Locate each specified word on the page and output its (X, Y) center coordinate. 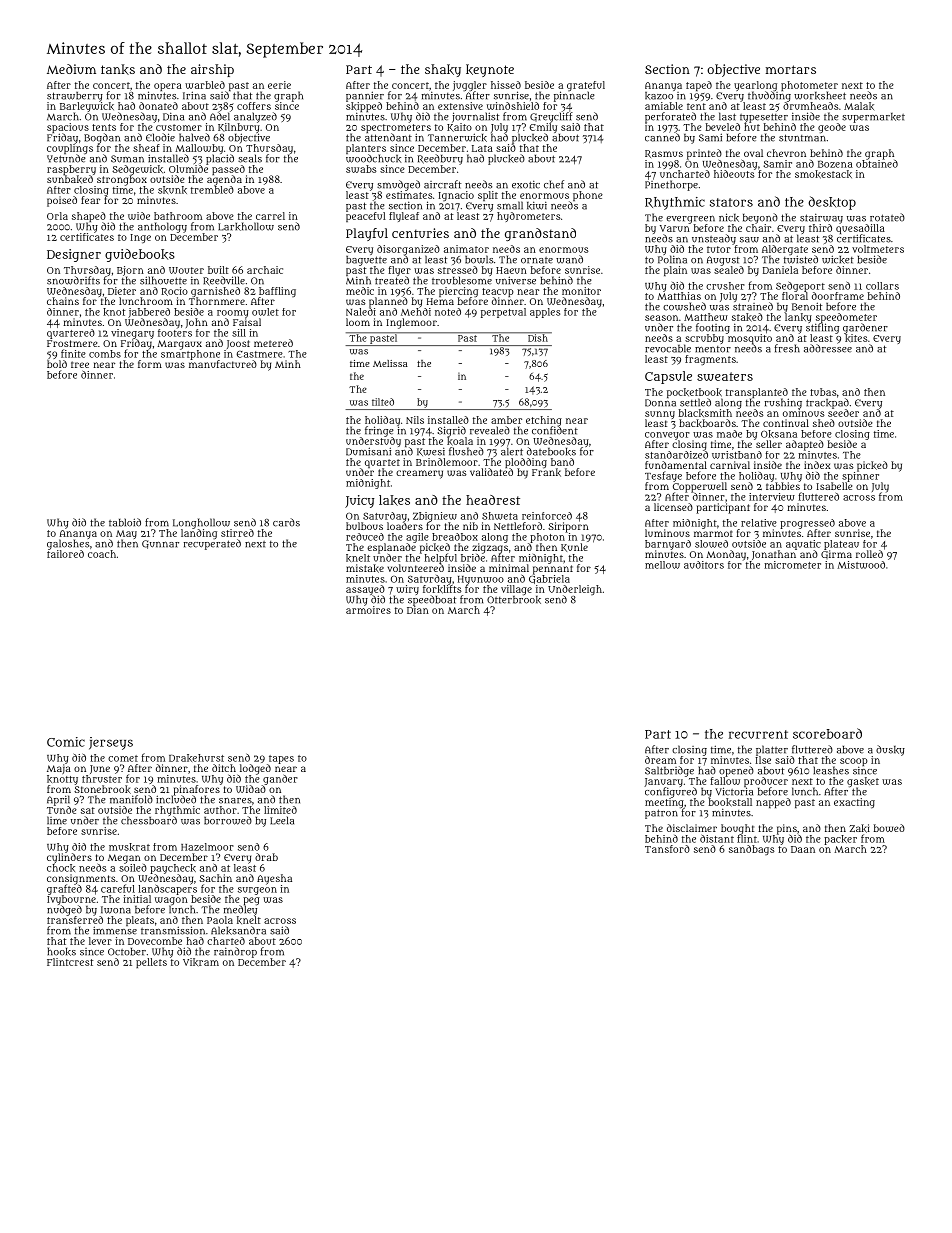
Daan (803, 849)
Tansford (667, 849)
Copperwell (700, 487)
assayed (365, 590)
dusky (890, 750)
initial (137, 899)
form (150, 364)
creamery (419, 474)
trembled (212, 190)
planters (366, 149)
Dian (418, 610)
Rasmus (664, 154)
